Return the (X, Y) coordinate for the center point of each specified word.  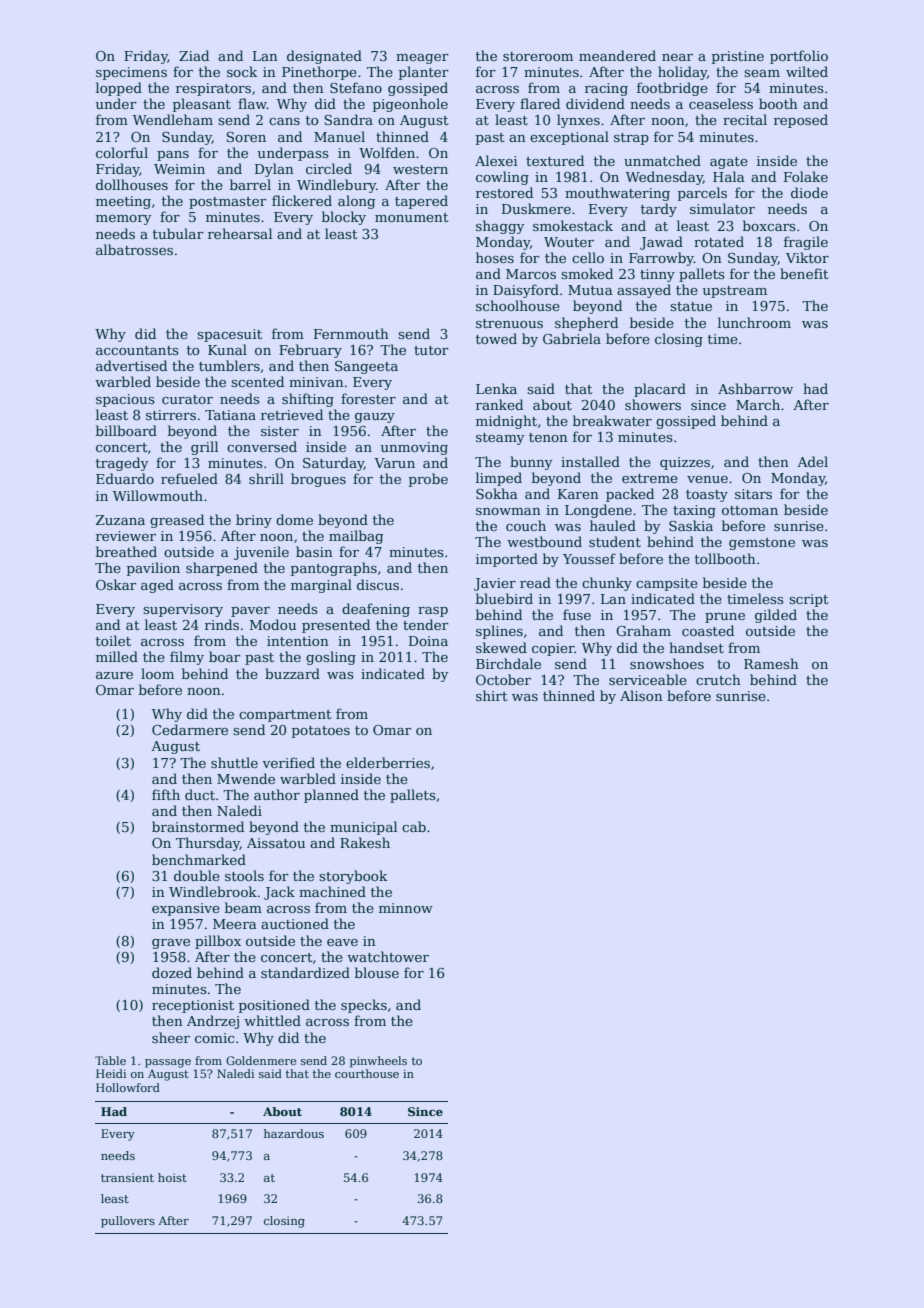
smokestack (573, 225)
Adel (812, 461)
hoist (172, 1177)
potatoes (321, 732)
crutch (718, 679)
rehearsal (240, 233)
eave (342, 942)
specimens (131, 73)
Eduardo (125, 478)
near (677, 57)
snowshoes (667, 663)
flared (540, 103)
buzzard (292, 673)
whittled (272, 1020)
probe (428, 480)
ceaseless (721, 103)
